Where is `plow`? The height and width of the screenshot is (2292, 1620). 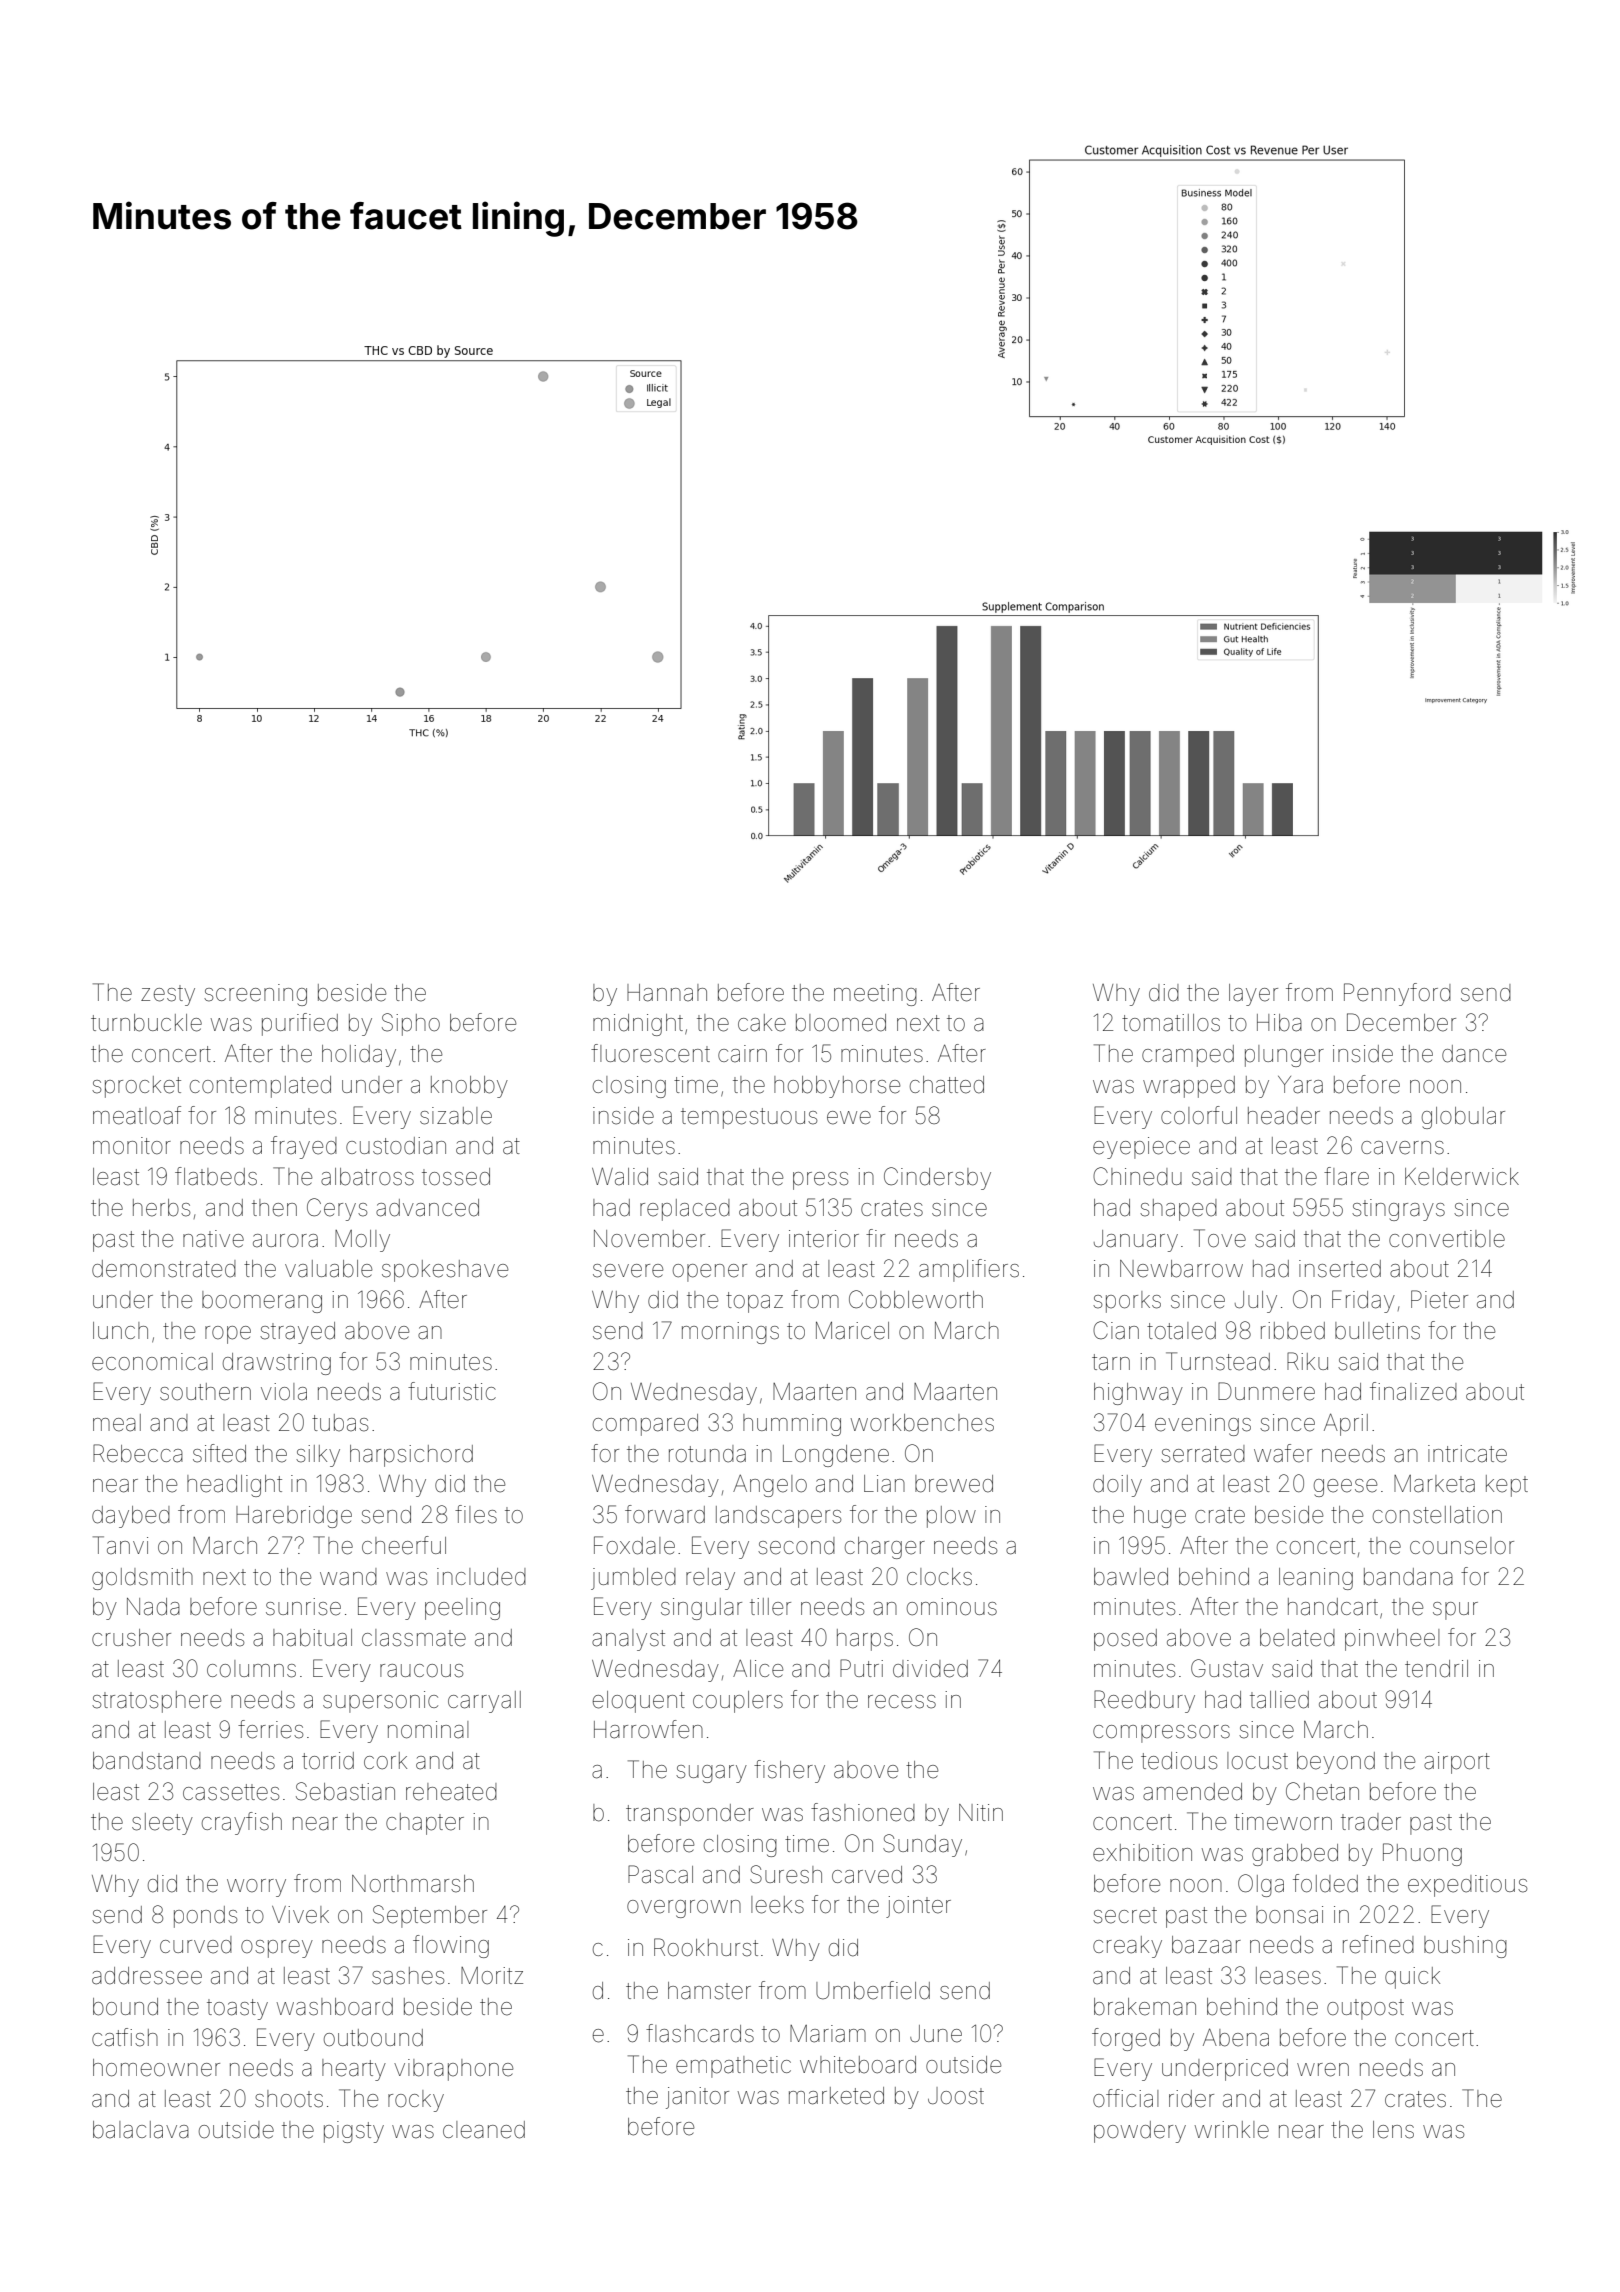 plow is located at coordinates (951, 1517).
